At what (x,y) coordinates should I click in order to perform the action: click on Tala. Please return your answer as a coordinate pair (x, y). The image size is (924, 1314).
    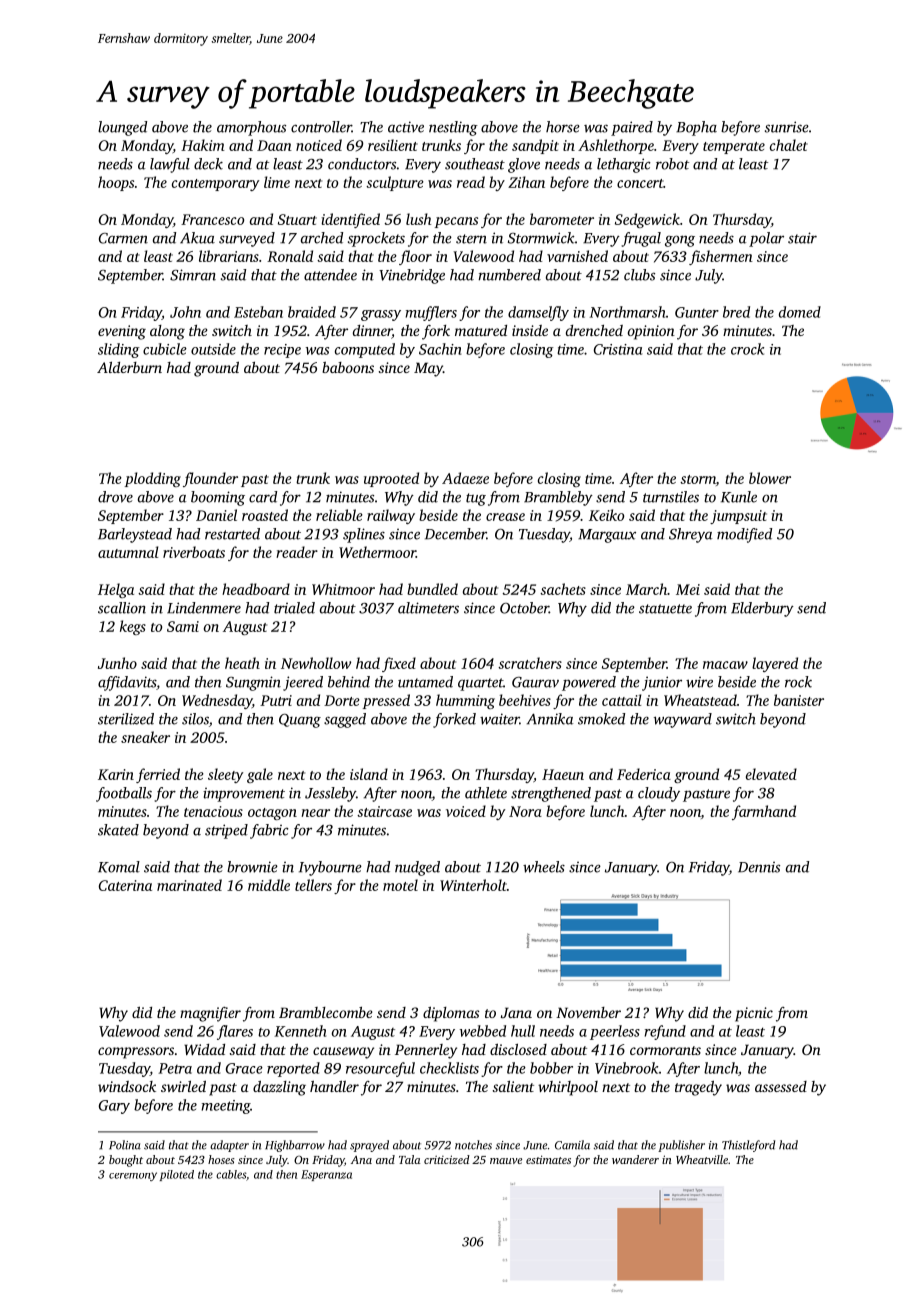
    Looking at the image, I should click on (409, 1159).
